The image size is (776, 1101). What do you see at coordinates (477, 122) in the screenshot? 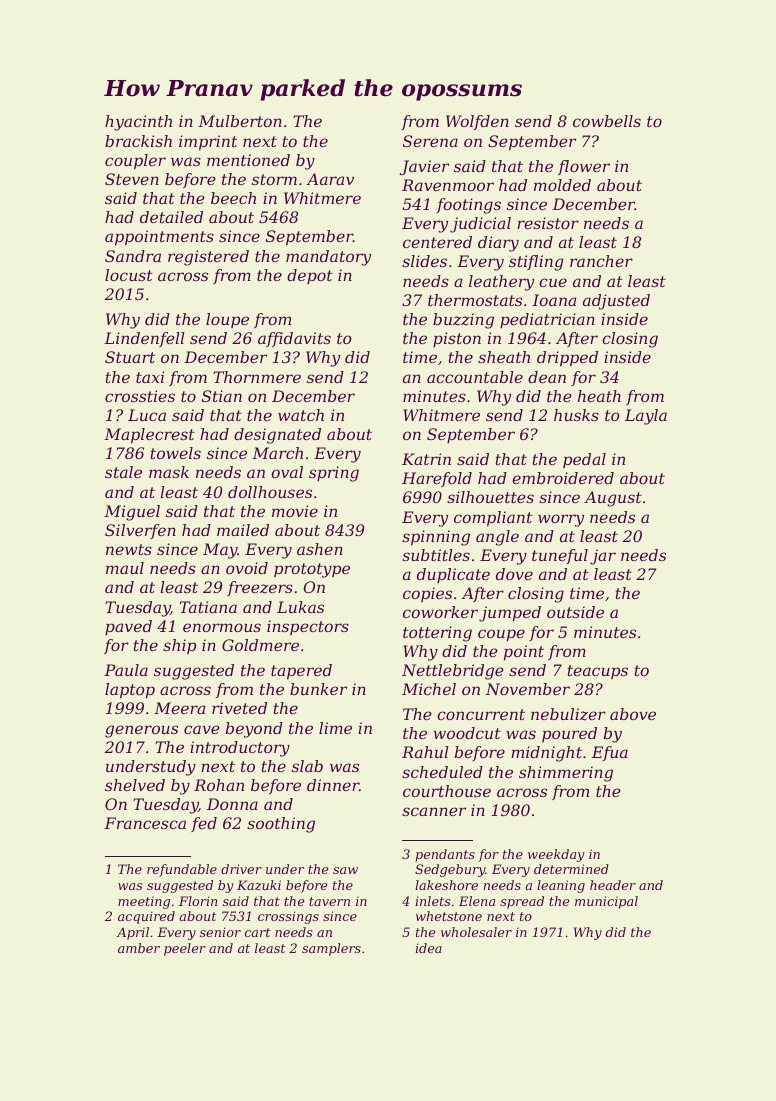
I see `Wolfden` at bounding box center [477, 122].
